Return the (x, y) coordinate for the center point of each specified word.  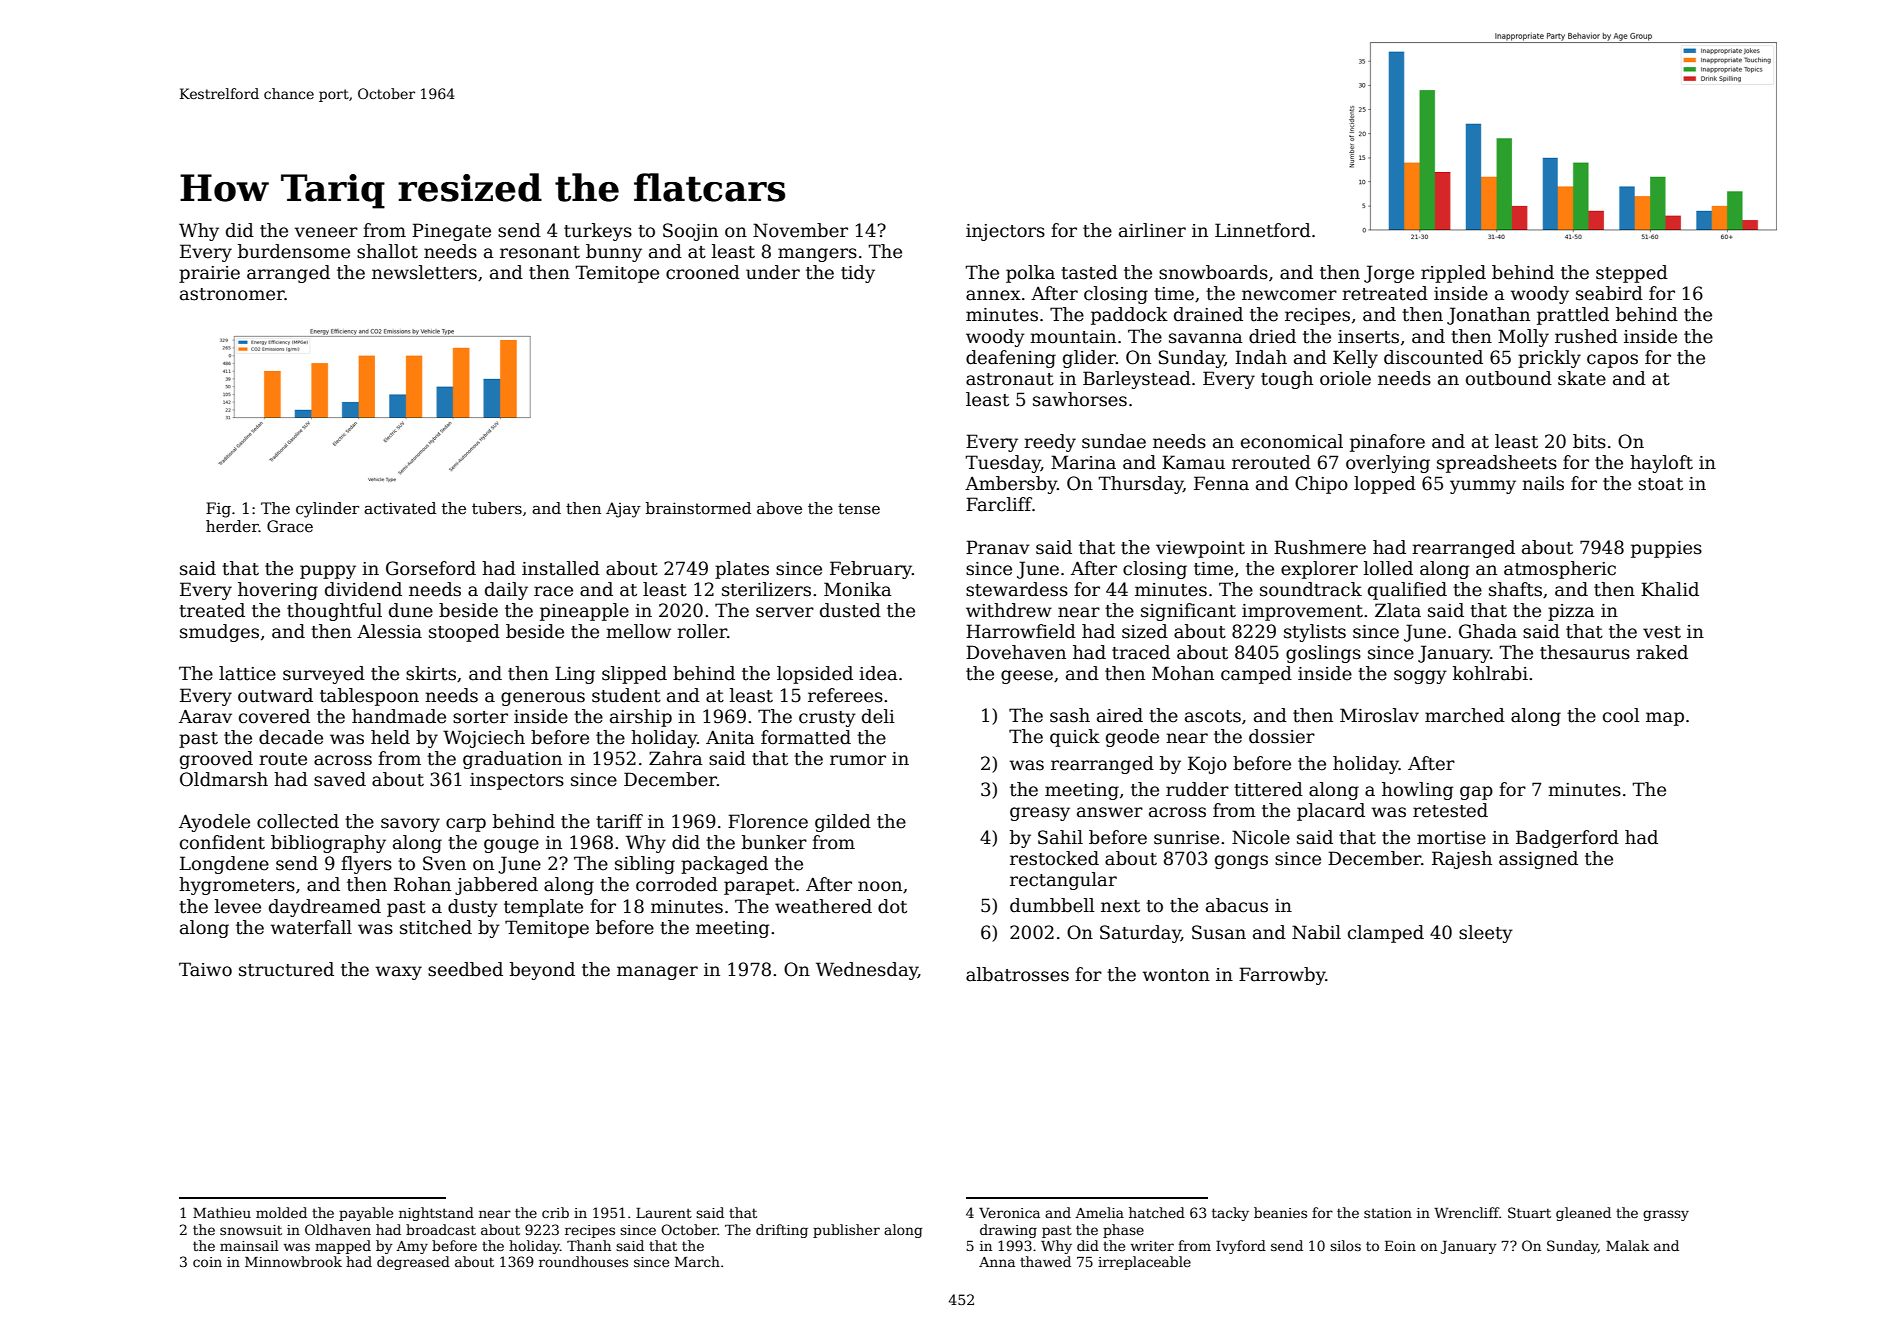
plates (742, 570)
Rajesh (1462, 860)
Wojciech (484, 739)
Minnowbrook (293, 1261)
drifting (782, 1231)
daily (506, 591)
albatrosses (1017, 974)
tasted (1089, 272)
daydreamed (325, 908)
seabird (1609, 293)
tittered (1268, 789)
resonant (540, 252)
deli (878, 716)
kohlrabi (1490, 673)
